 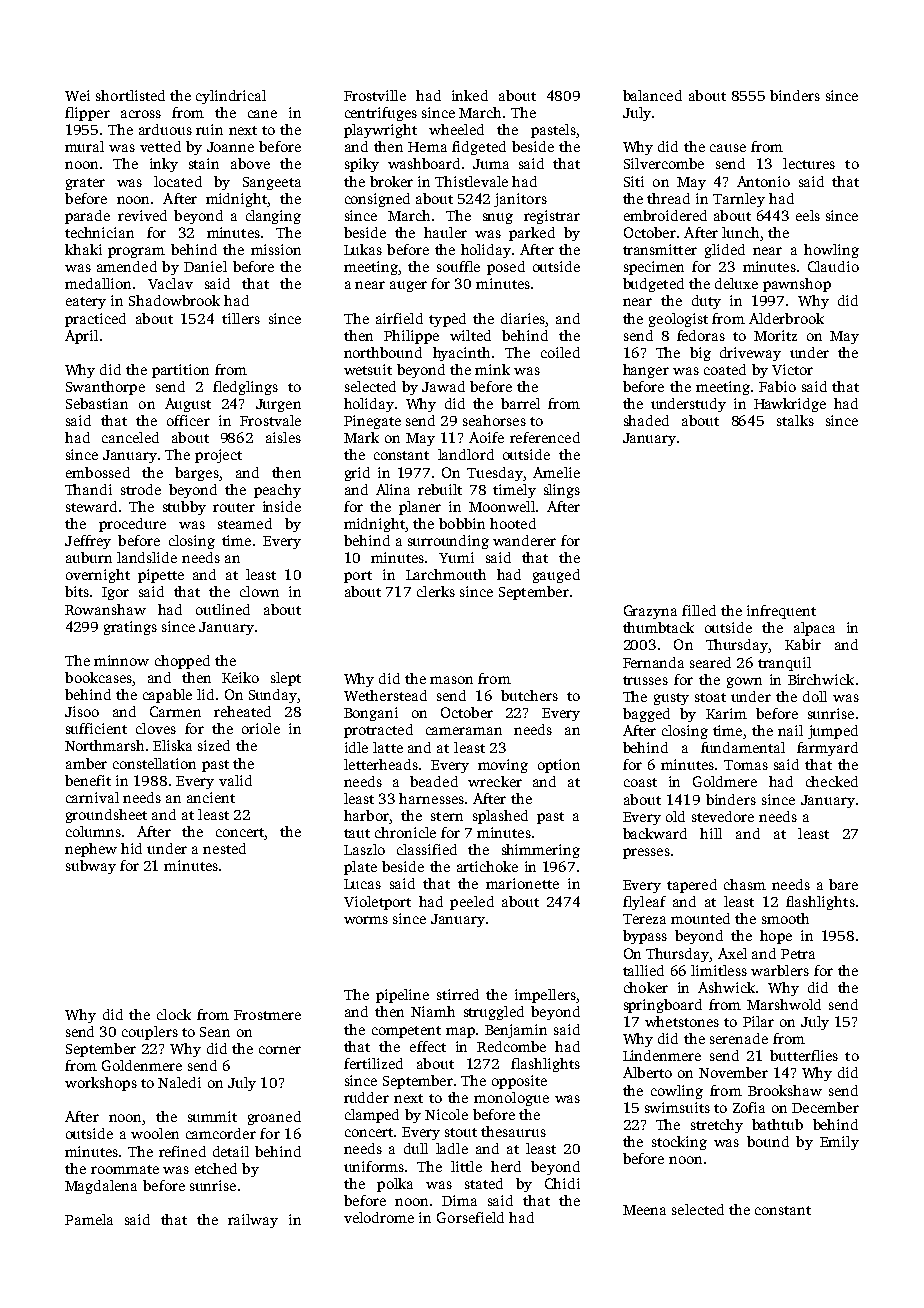 What do you see at coordinates (179, 1082) in the document?
I see `Naledi` at bounding box center [179, 1082].
